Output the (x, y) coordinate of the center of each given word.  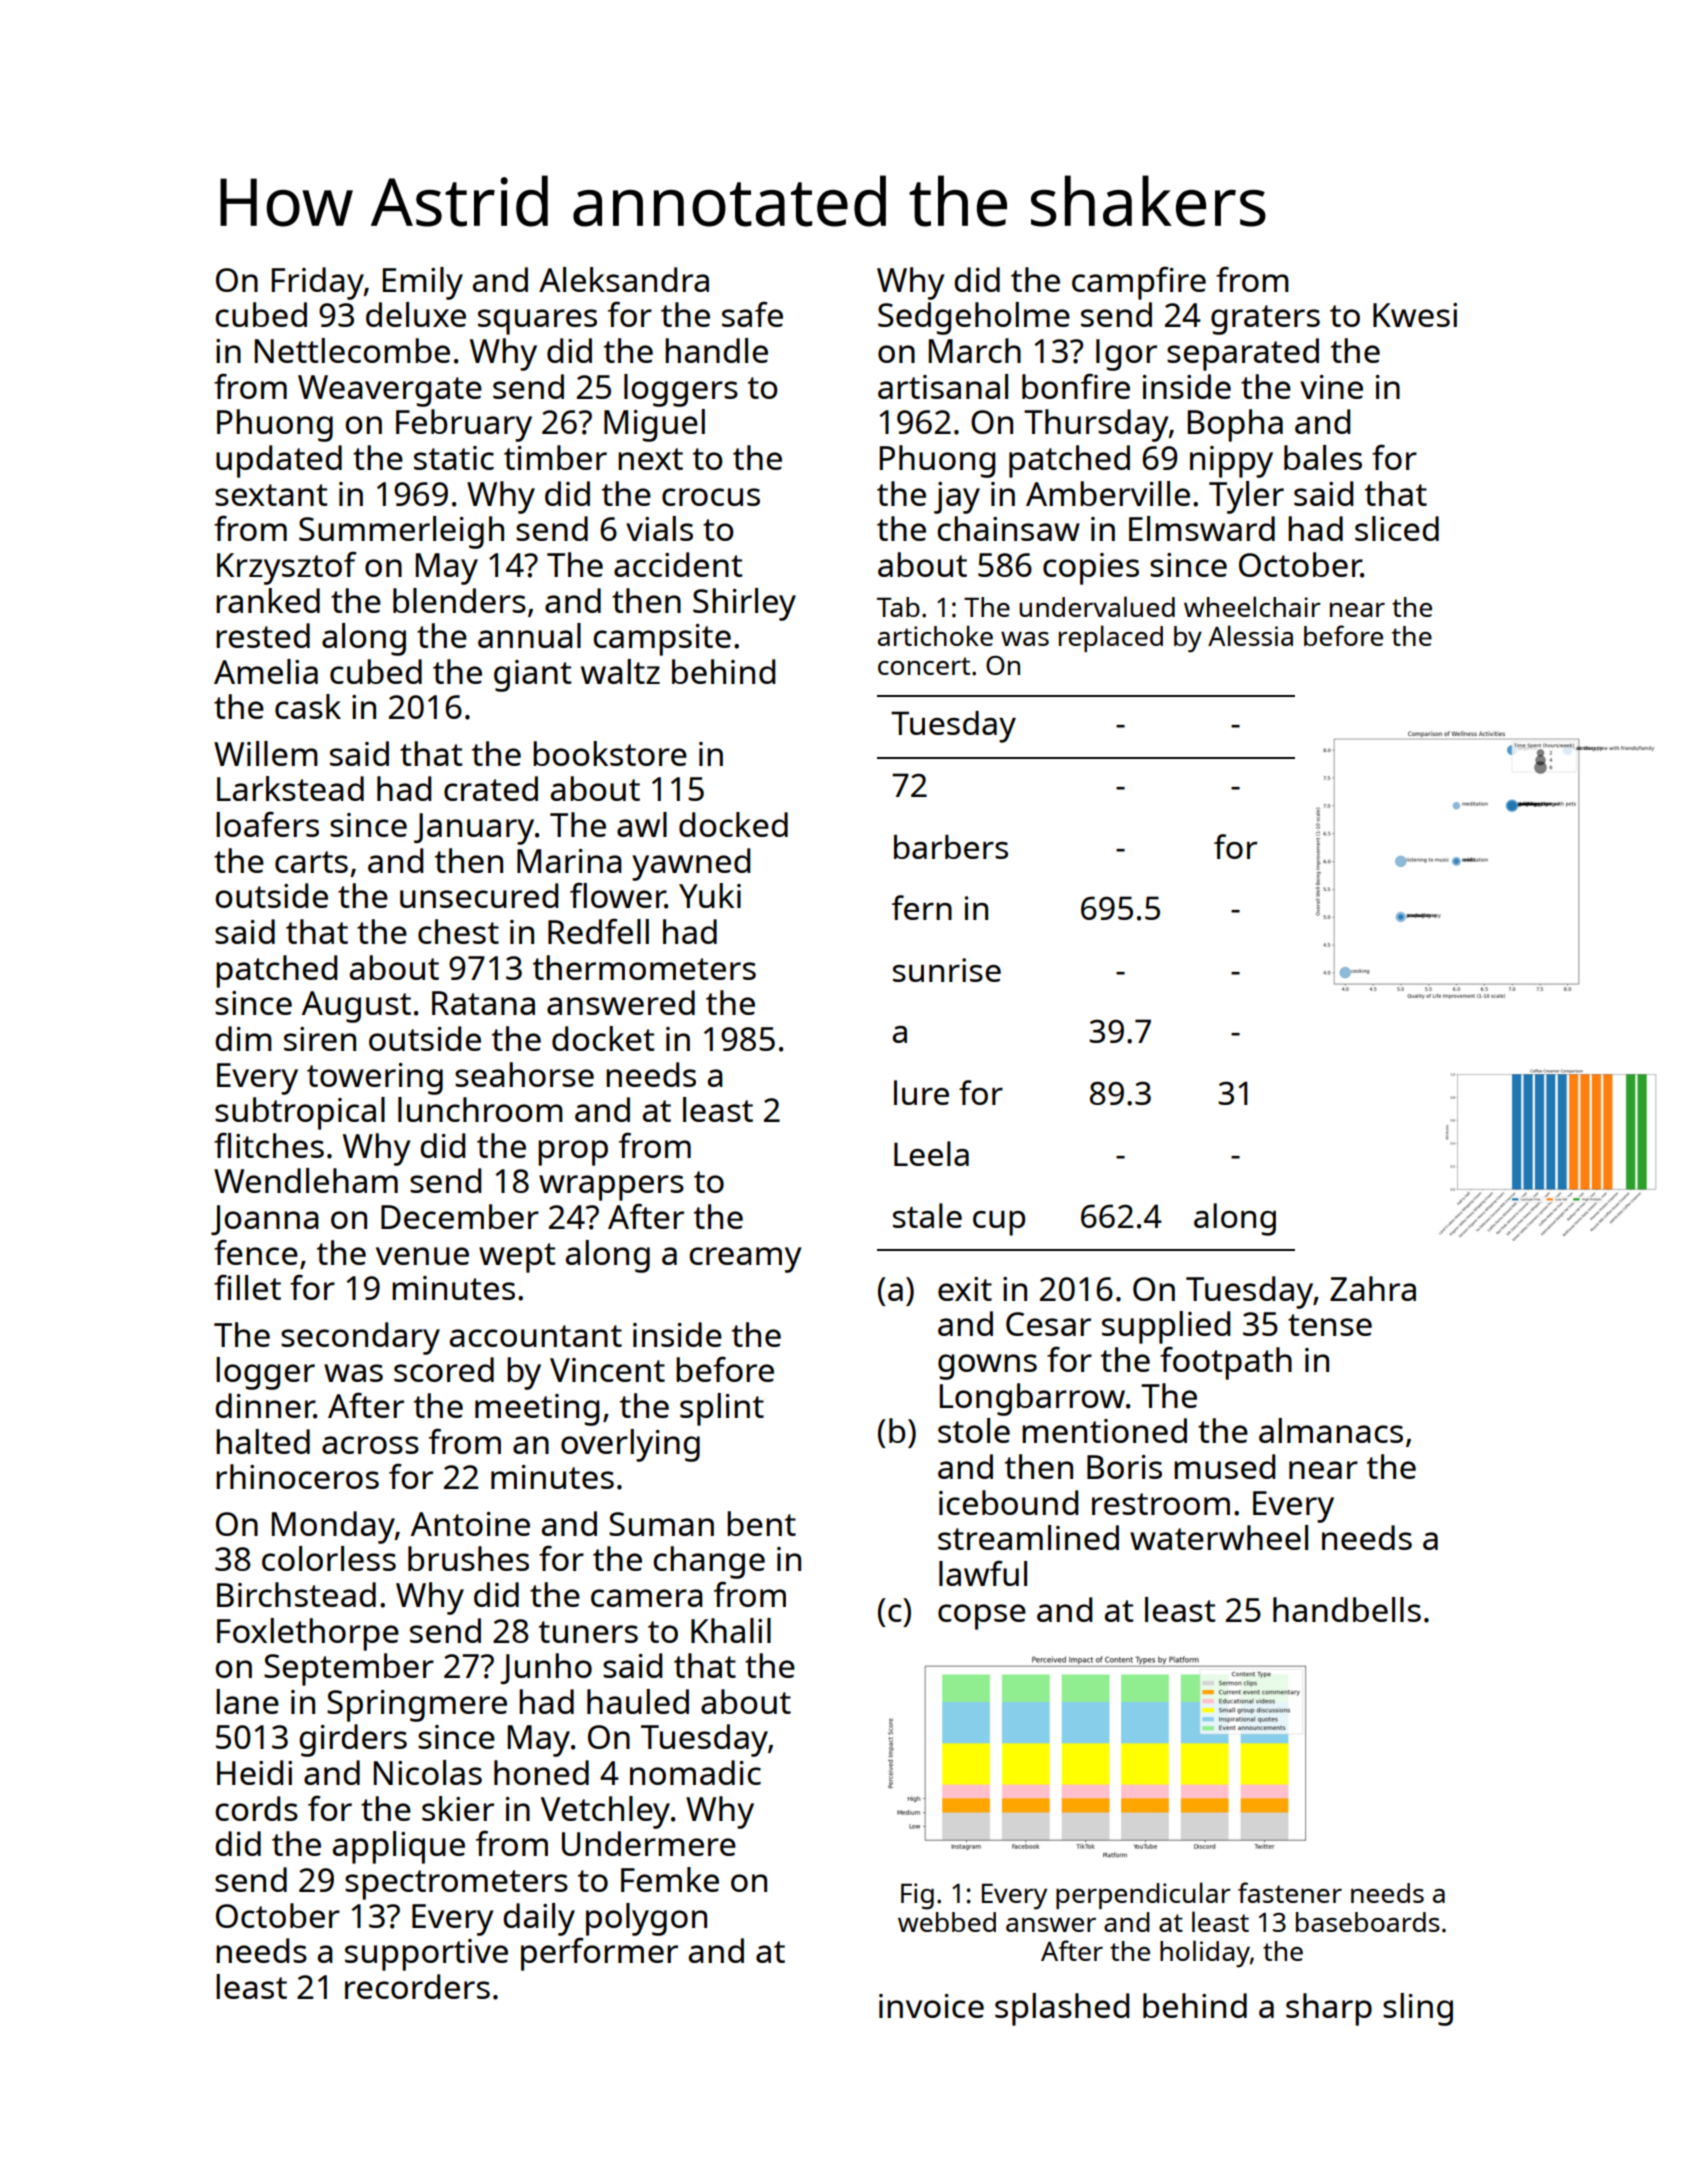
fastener (1290, 1892)
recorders (417, 1986)
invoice (931, 2006)
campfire (1139, 283)
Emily (423, 283)
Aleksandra (624, 279)
